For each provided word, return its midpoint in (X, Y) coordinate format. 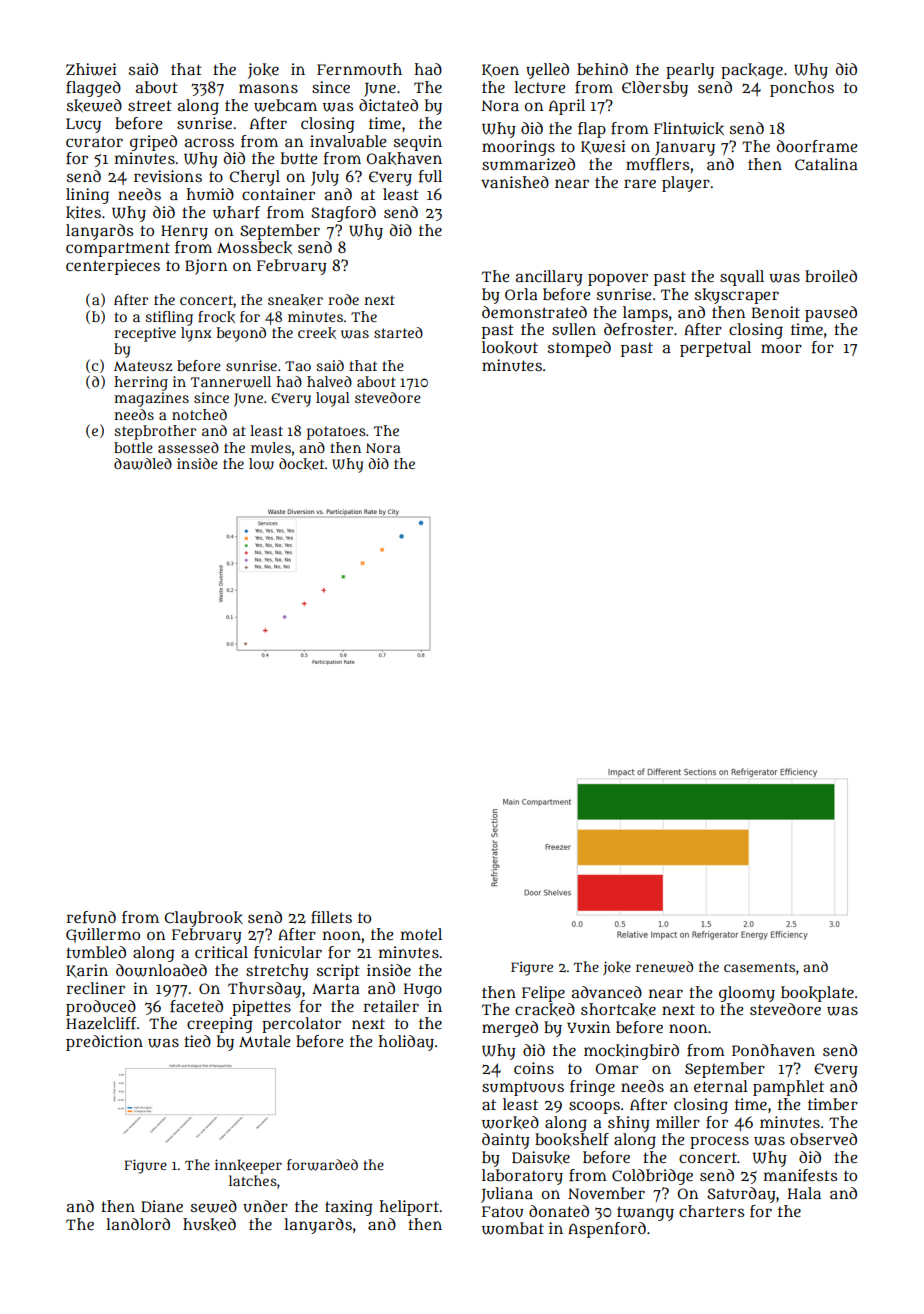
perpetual (715, 349)
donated (559, 1211)
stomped (579, 349)
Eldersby (655, 89)
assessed (188, 447)
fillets (331, 917)
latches (253, 1180)
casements (759, 967)
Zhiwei (91, 69)
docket (301, 464)
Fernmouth (359, 69)
